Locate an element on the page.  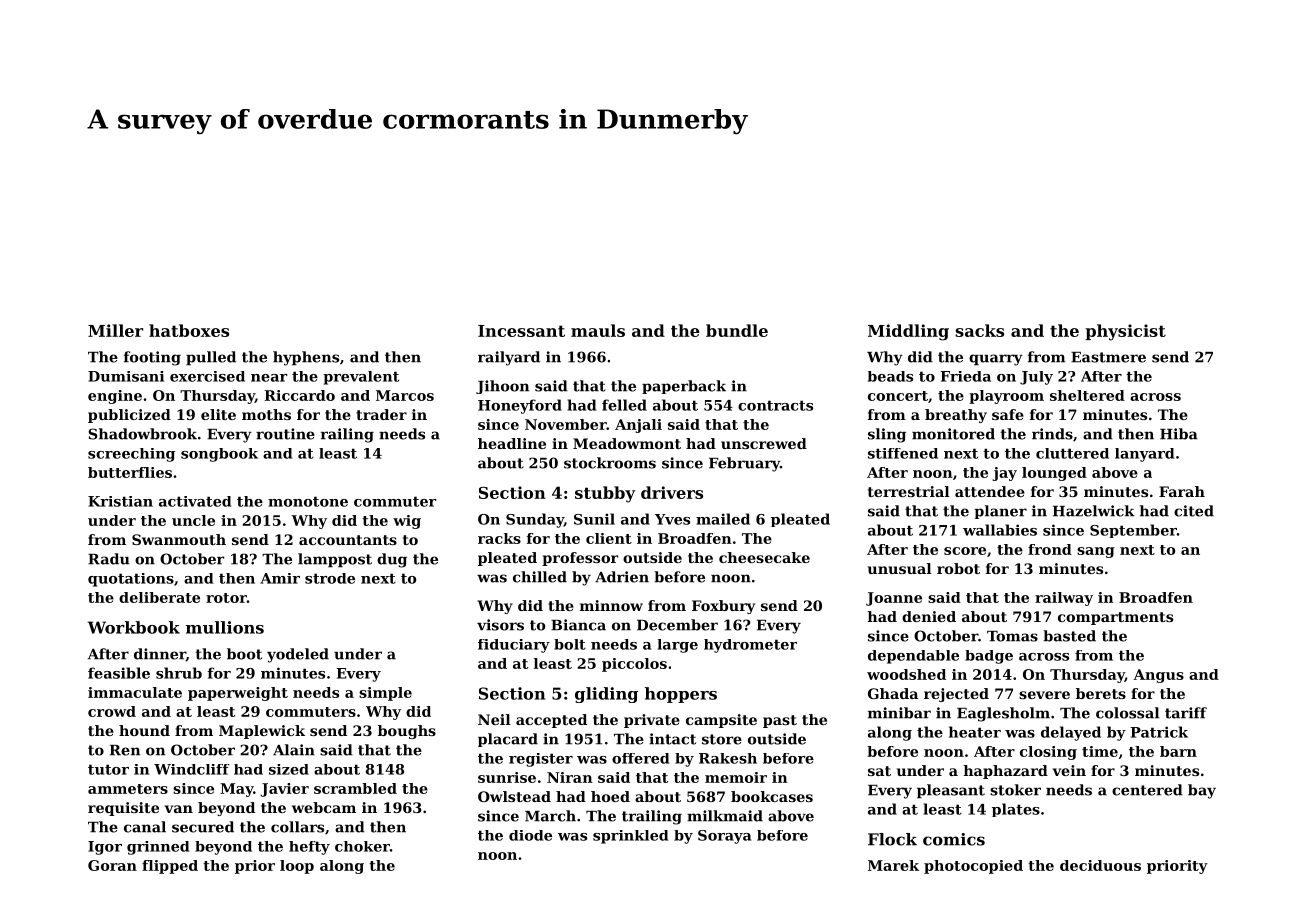
lanyard is located at coordinates (1144, 455).
